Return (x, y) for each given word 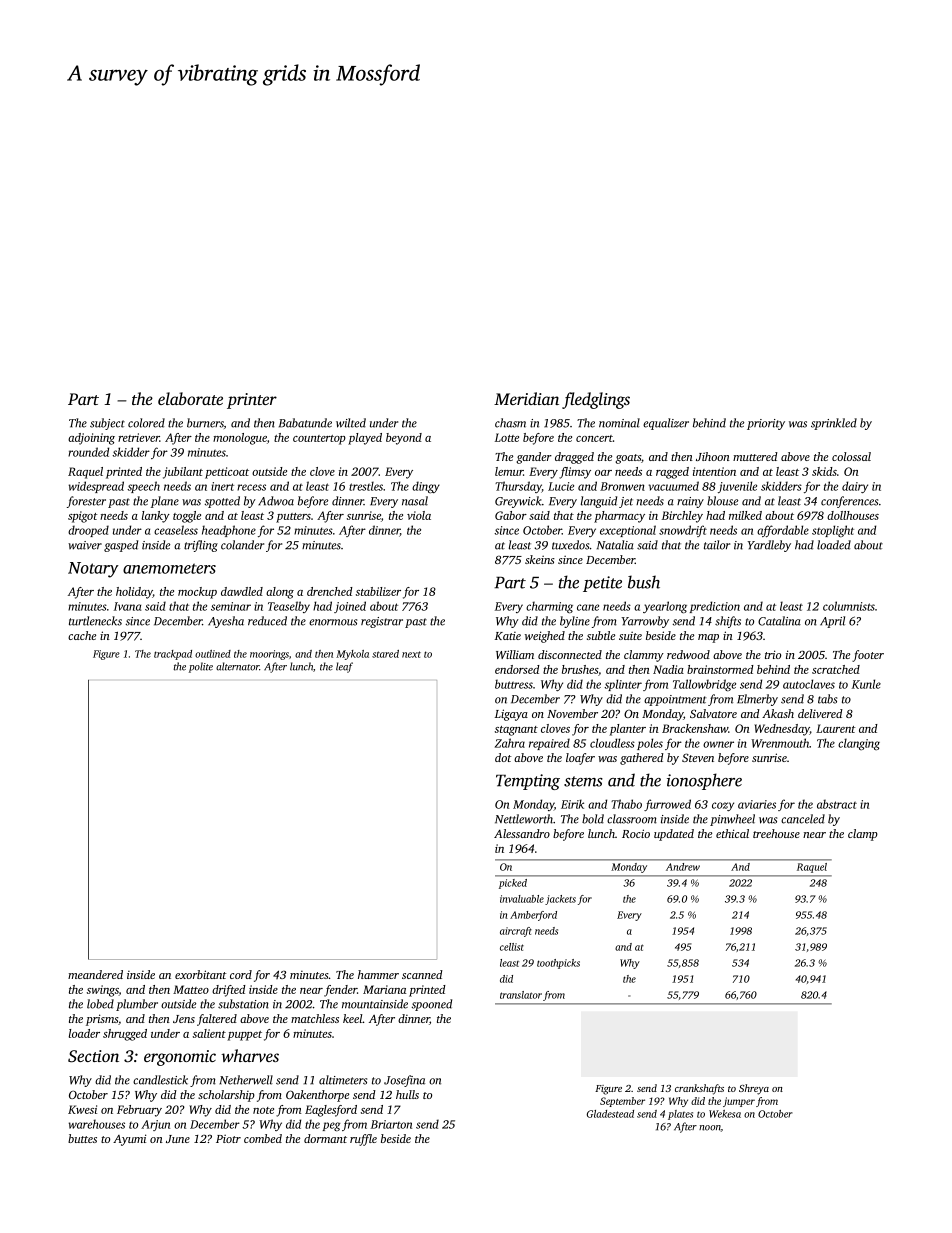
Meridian (526, 398)
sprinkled (834, 424)
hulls (407, 1094)
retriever (139, 437)
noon (710, 1128)
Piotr (228, 1138)
